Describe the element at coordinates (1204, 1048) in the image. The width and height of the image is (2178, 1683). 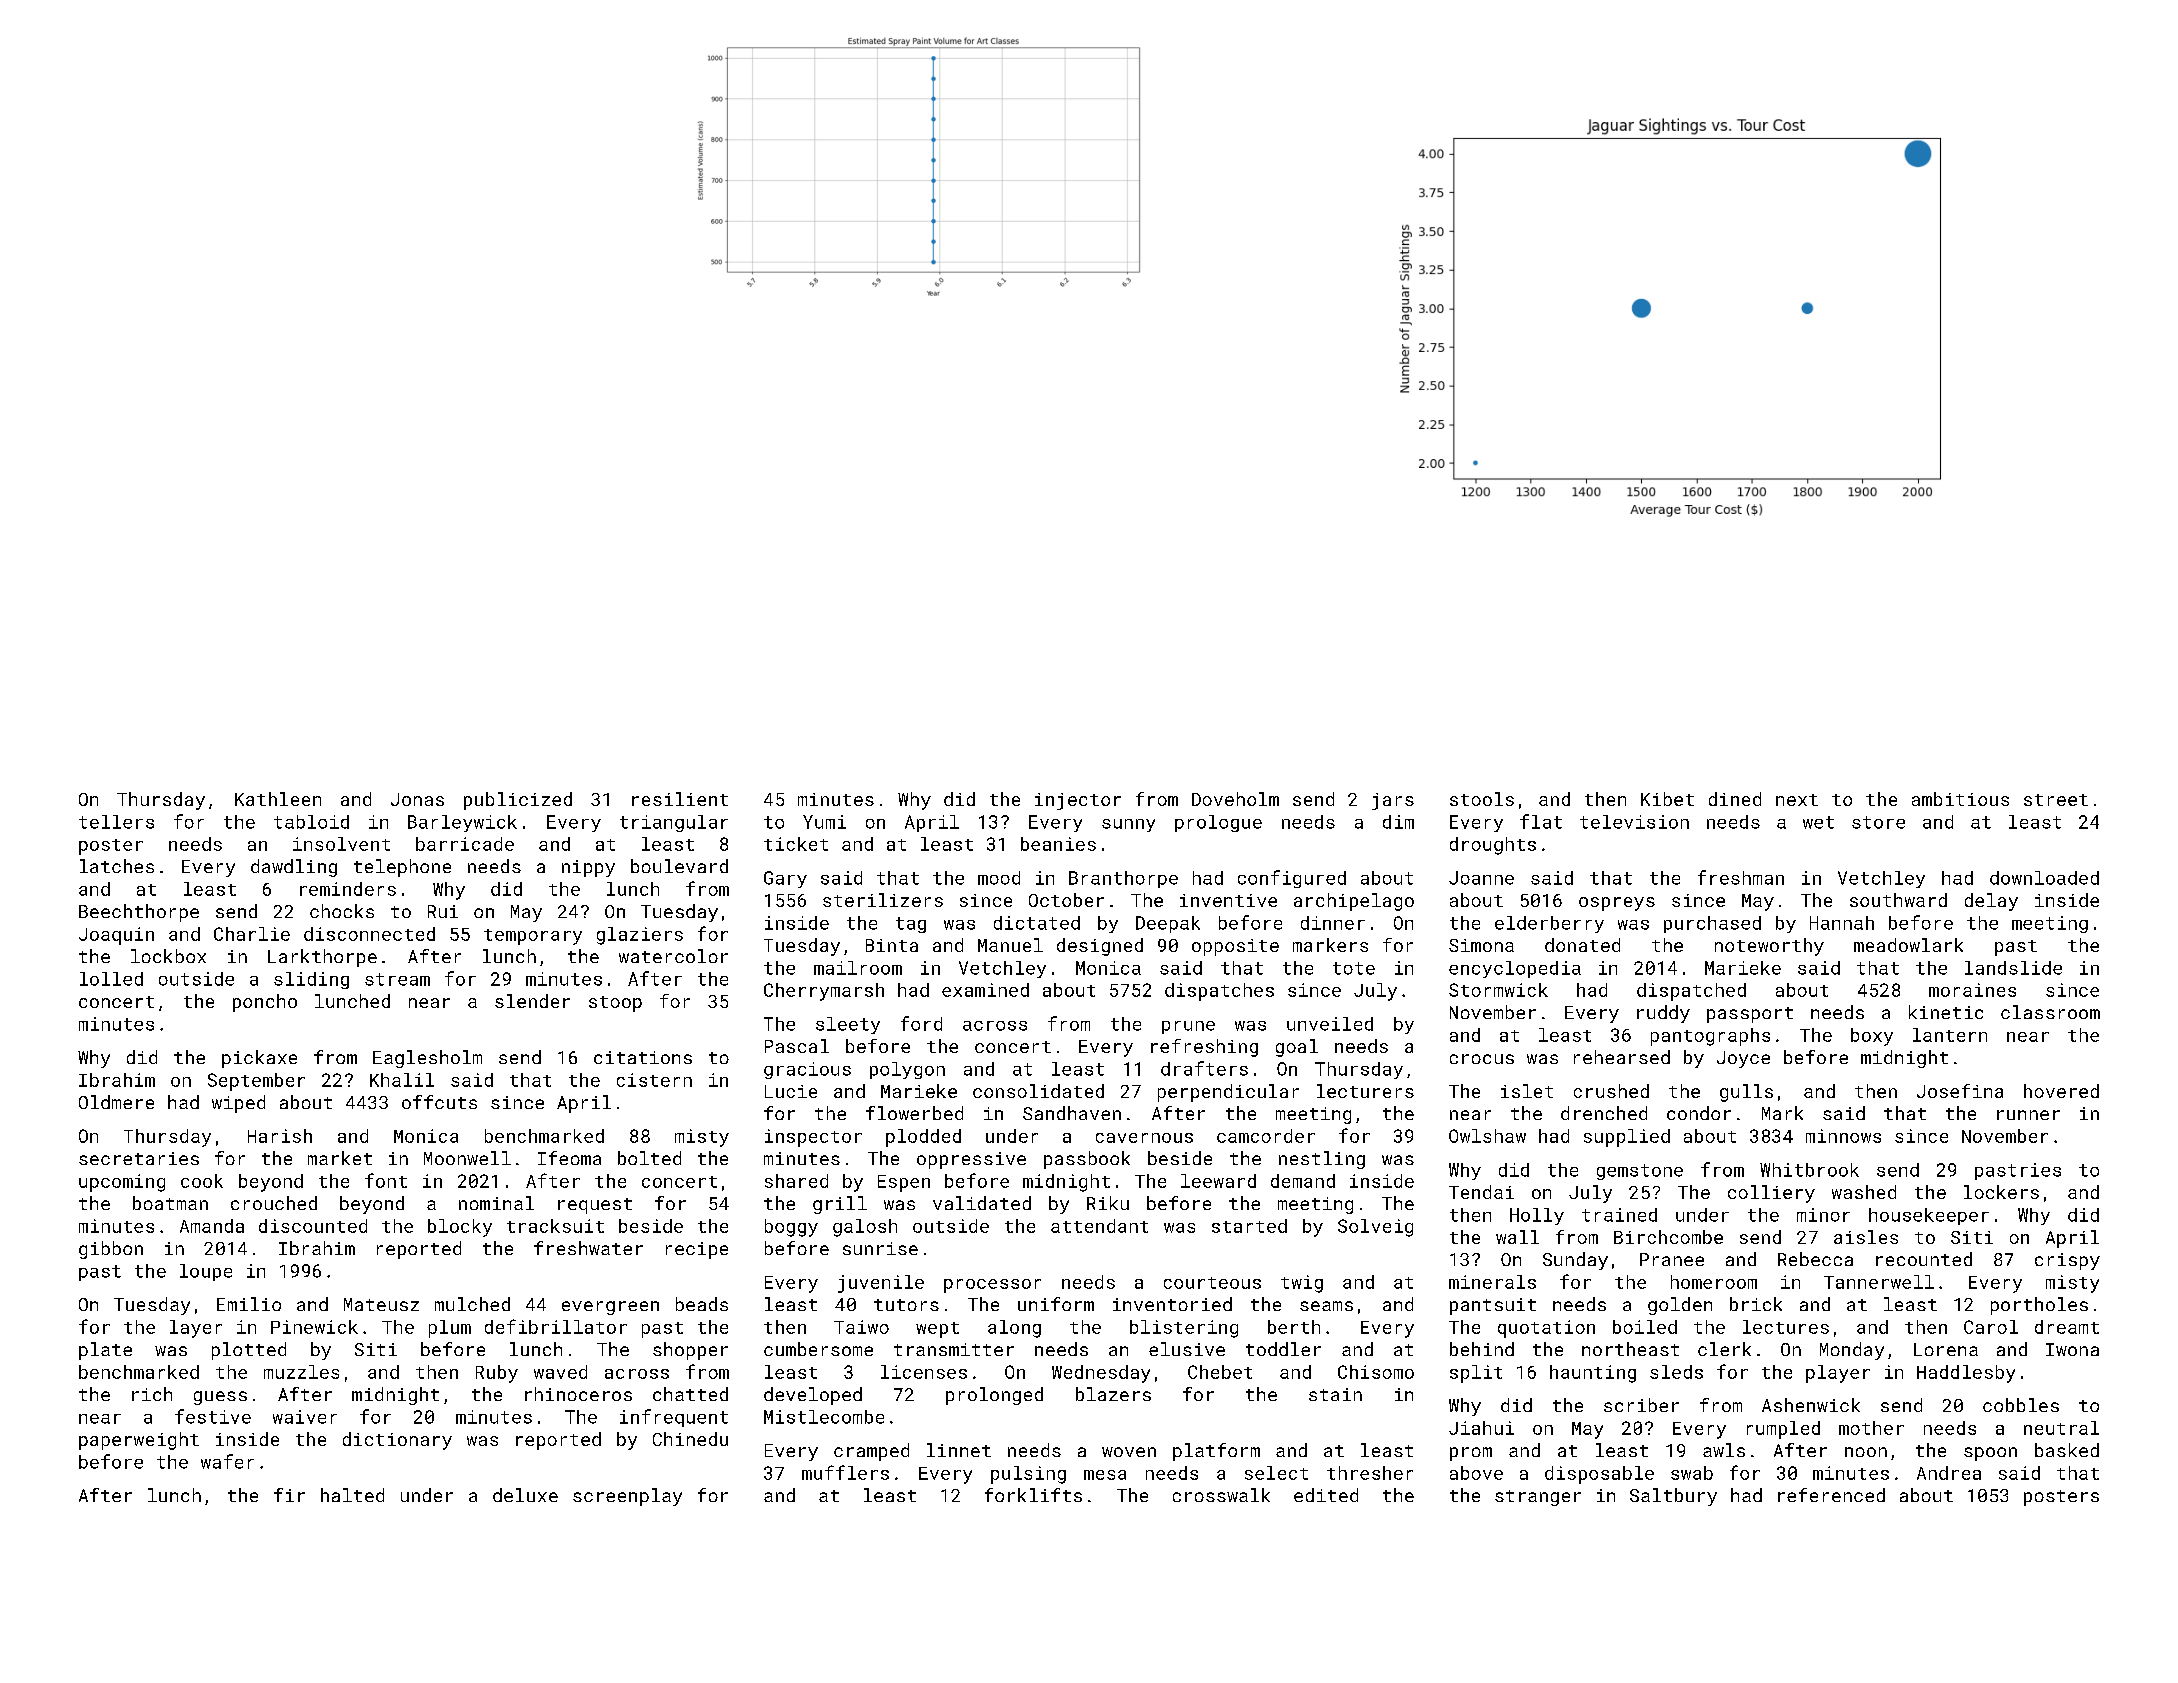
I see `refreshing` at that location.
